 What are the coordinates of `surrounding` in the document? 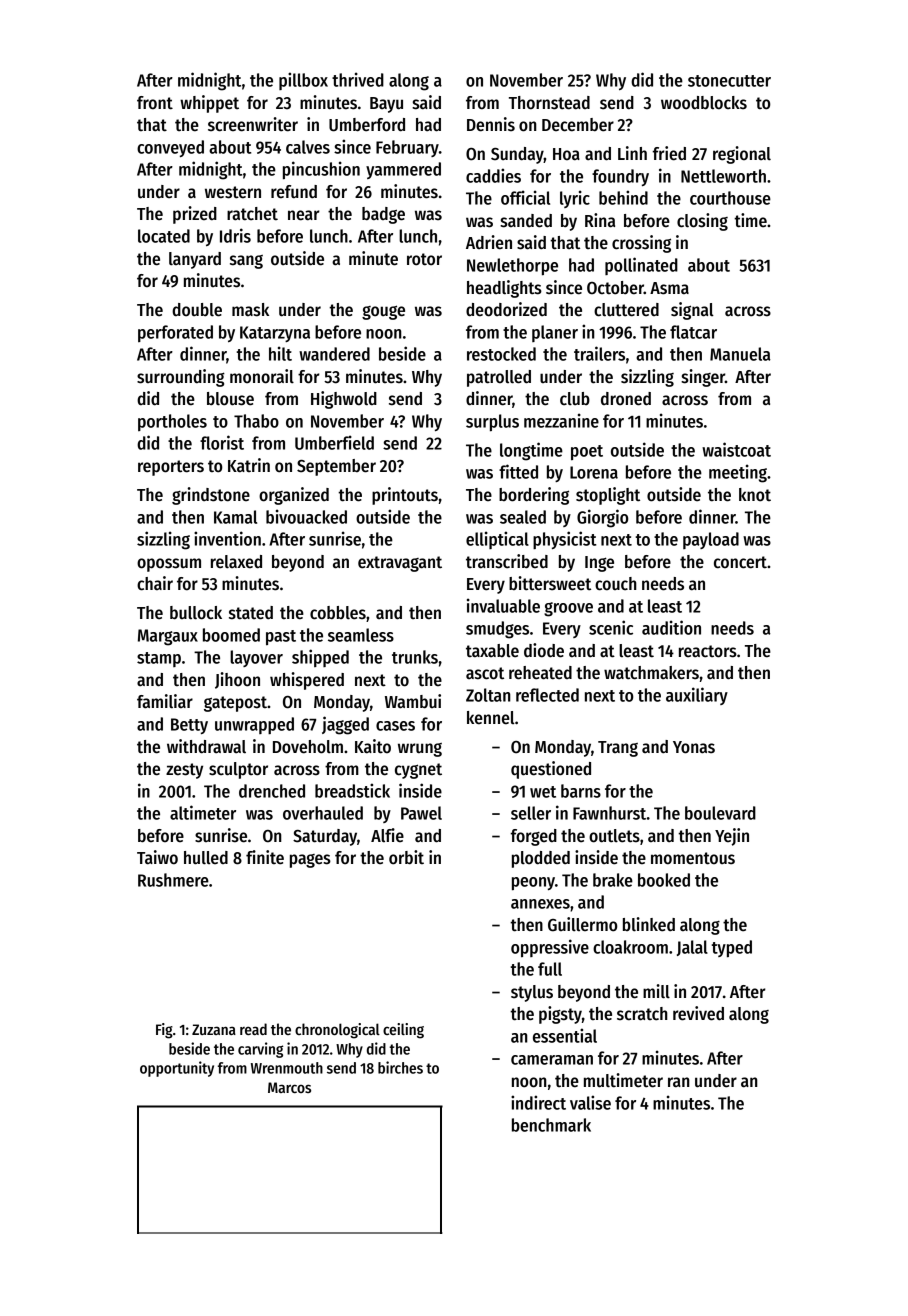 It's located at (181, 378).
